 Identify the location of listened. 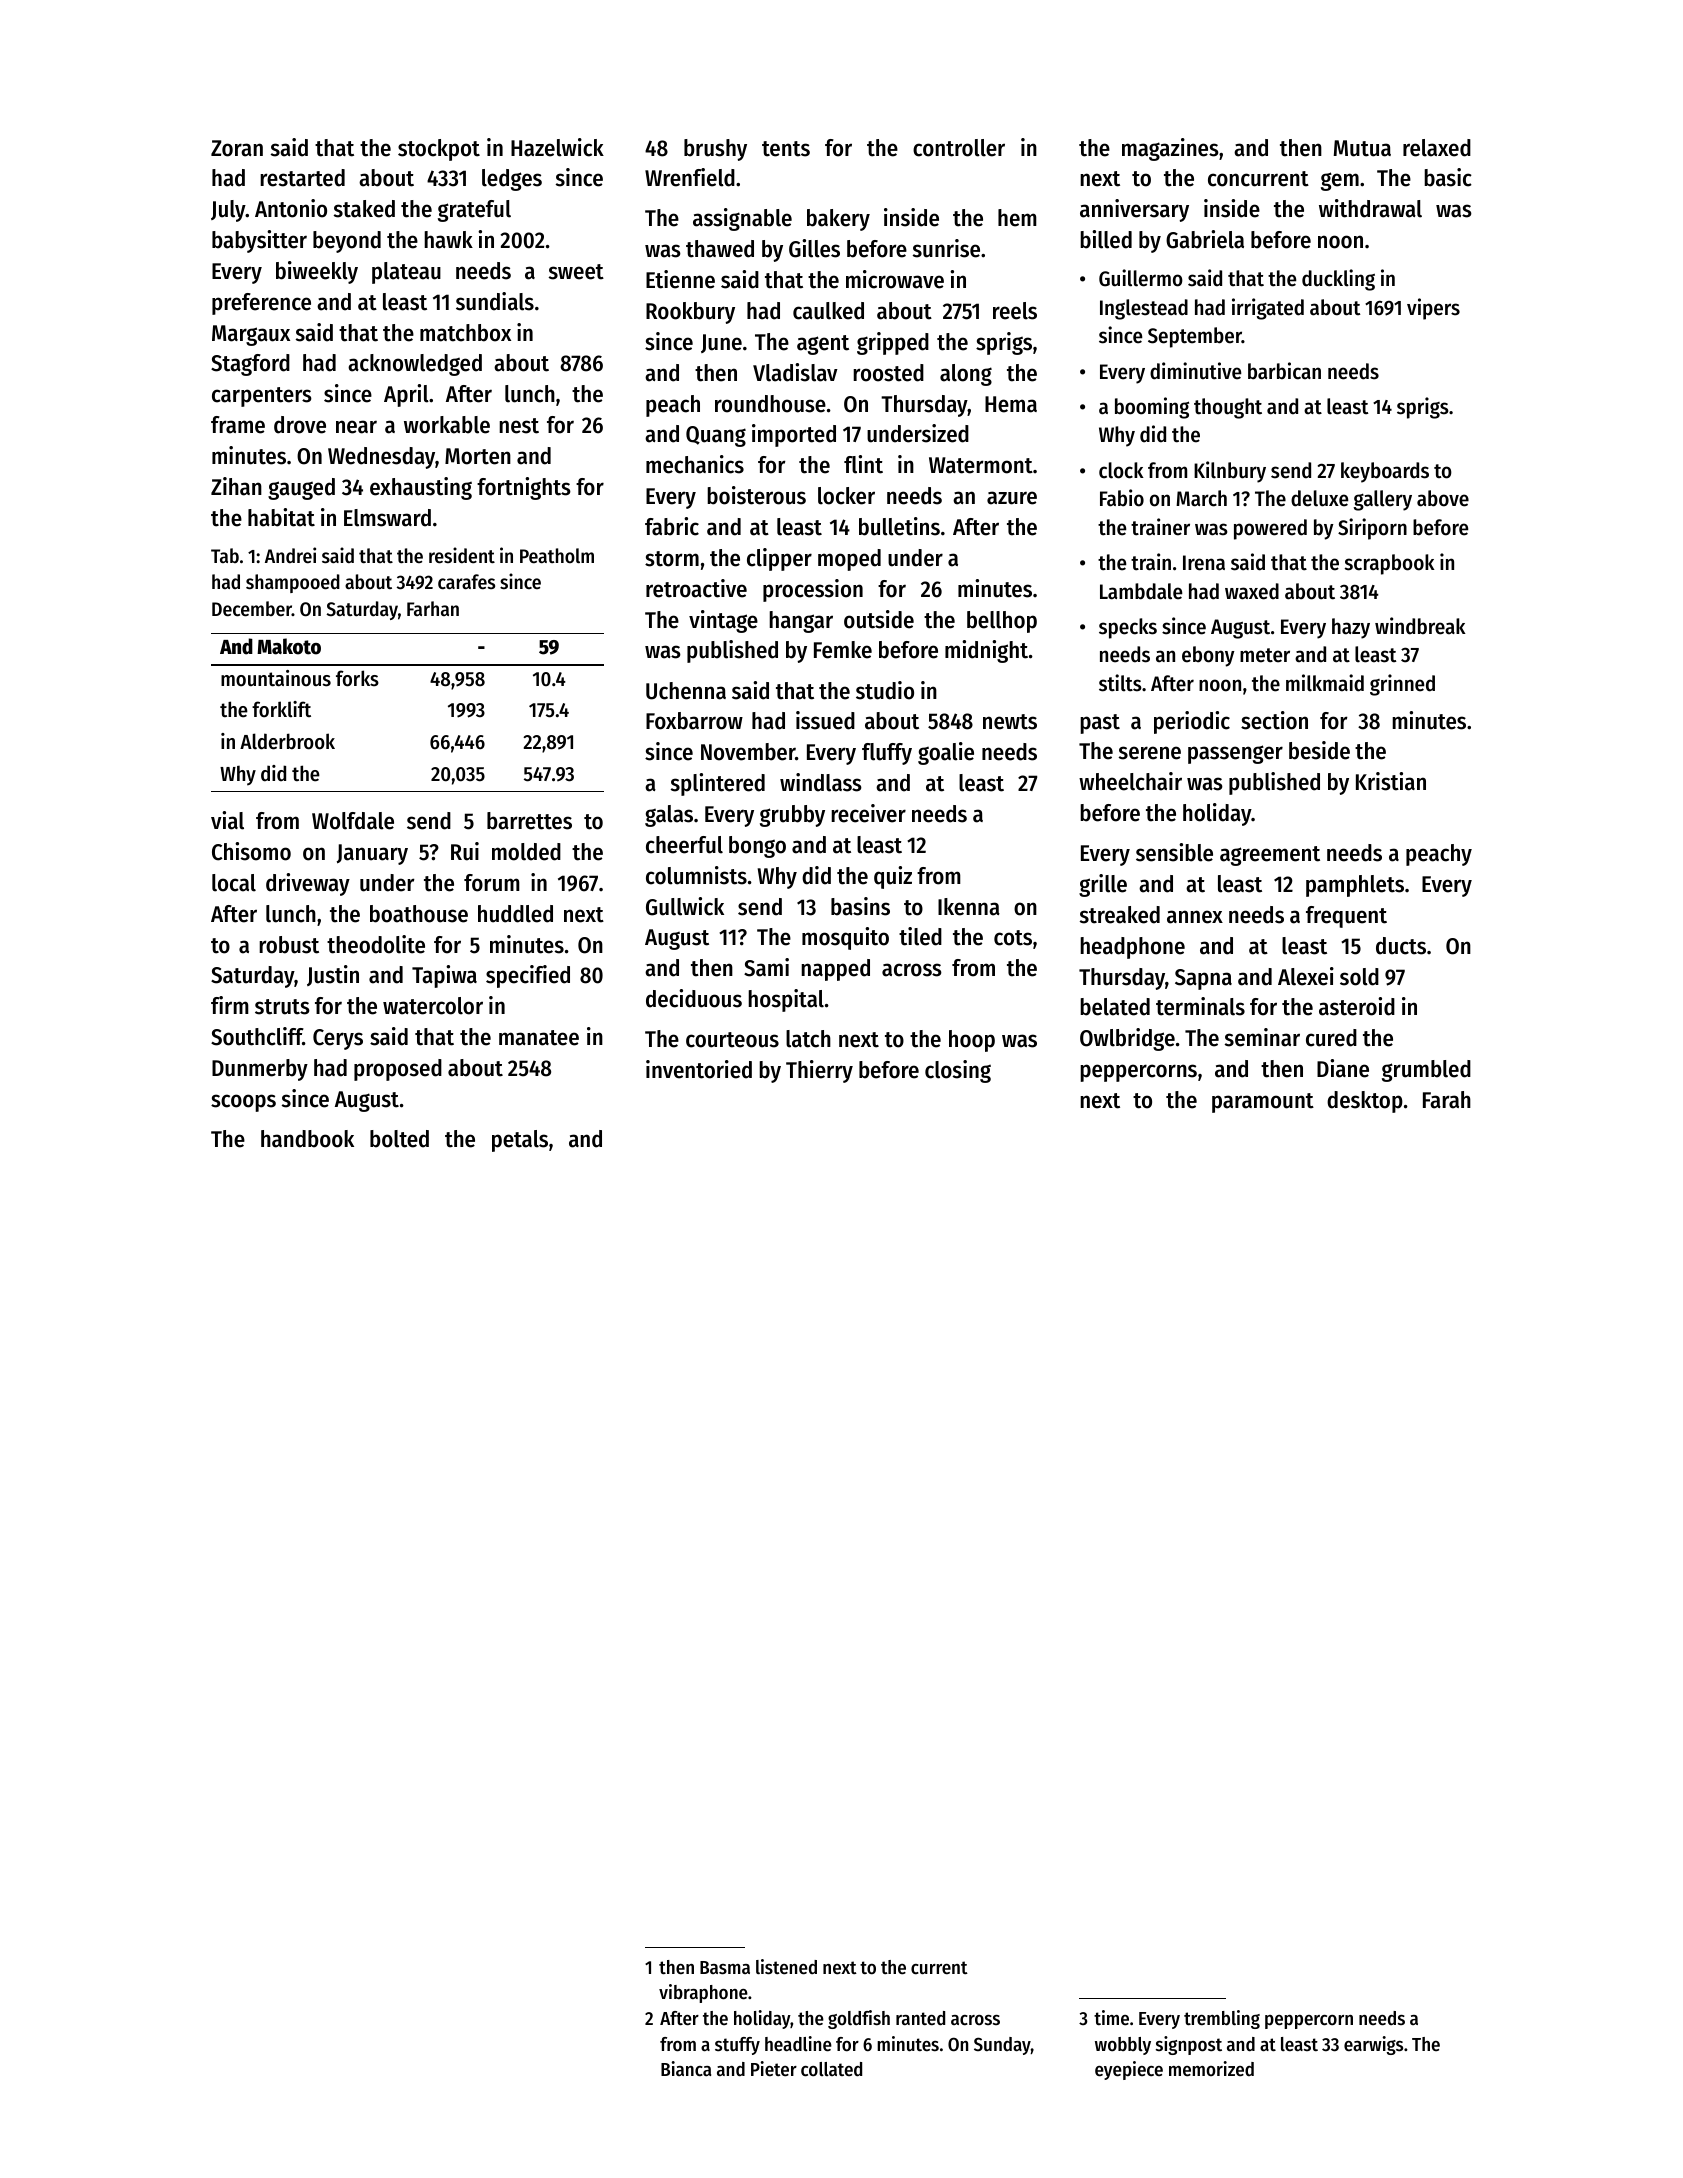
(786, 1967).
